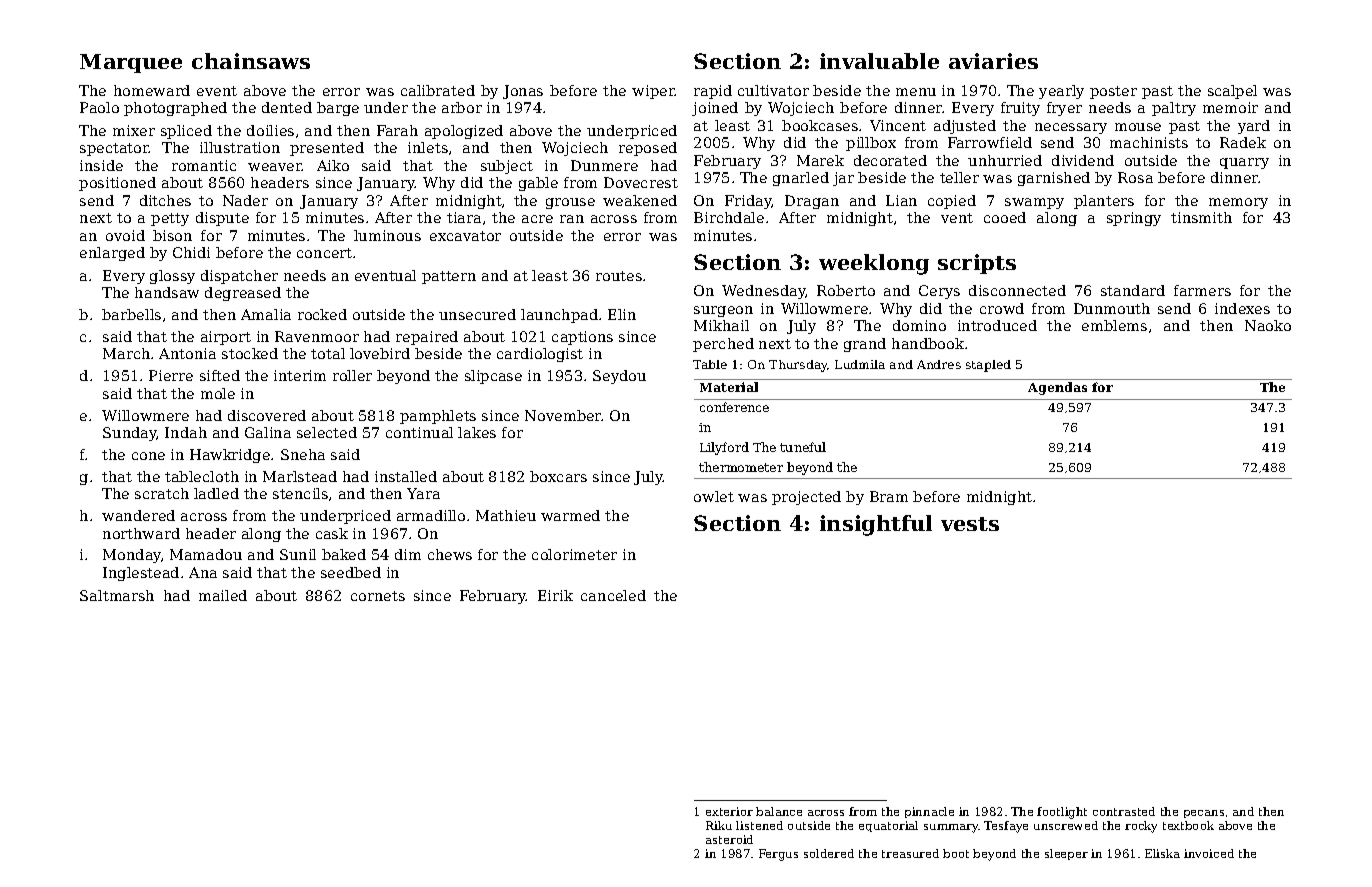 The image size is (1372, 887). Describe the element at coordinates (1232, 92) in the screenshot. I see `scalpel` at that location.
